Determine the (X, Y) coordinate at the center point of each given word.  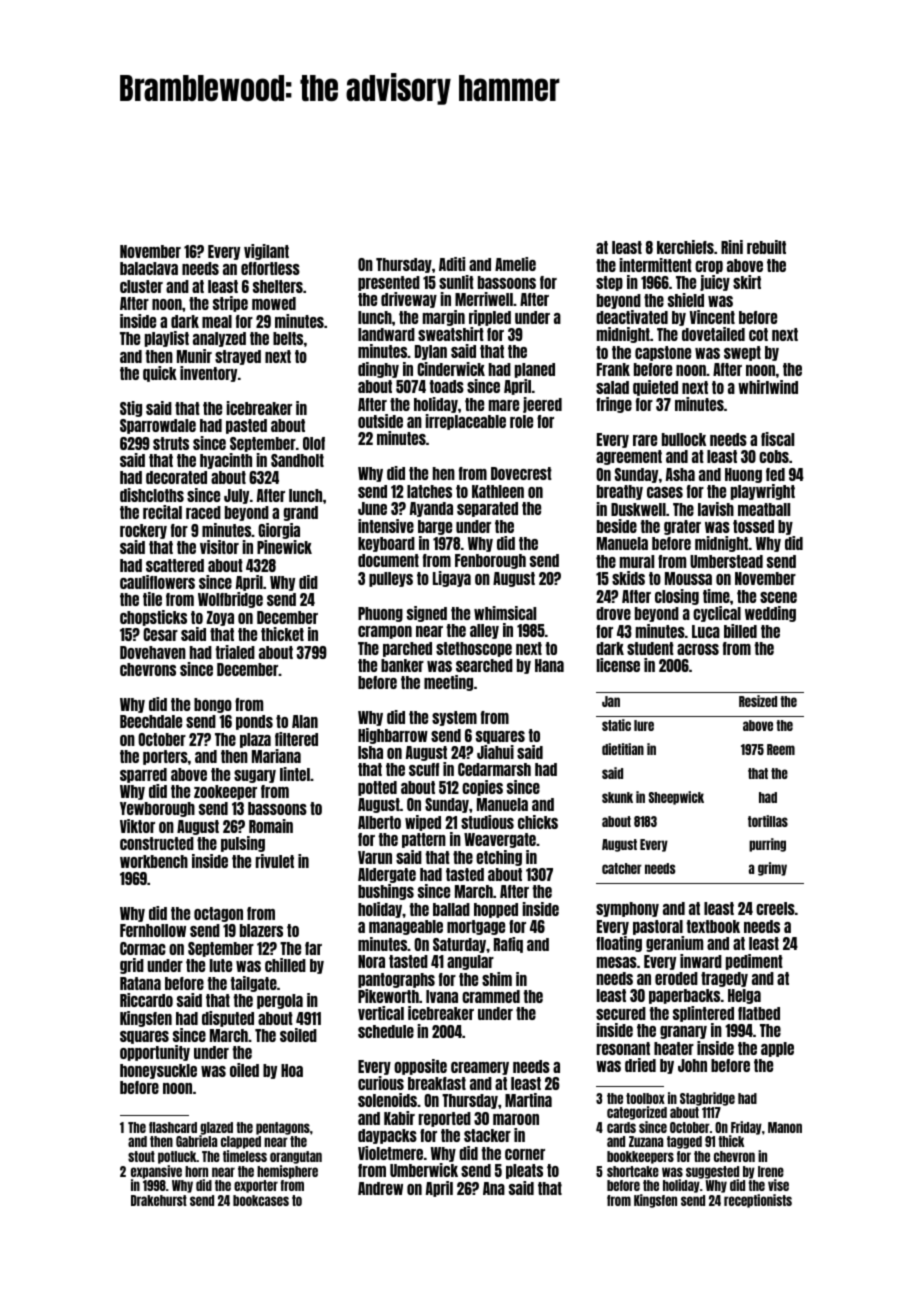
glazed (216, 1129)
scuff (424, 769)
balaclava (149, 268)
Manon (785, 1127)
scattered (175, 565)
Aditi (452, 264)
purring (767, 845)
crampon (385, 632)
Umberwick (424, 1170)
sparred (143, 775)
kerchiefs (685, 247)
